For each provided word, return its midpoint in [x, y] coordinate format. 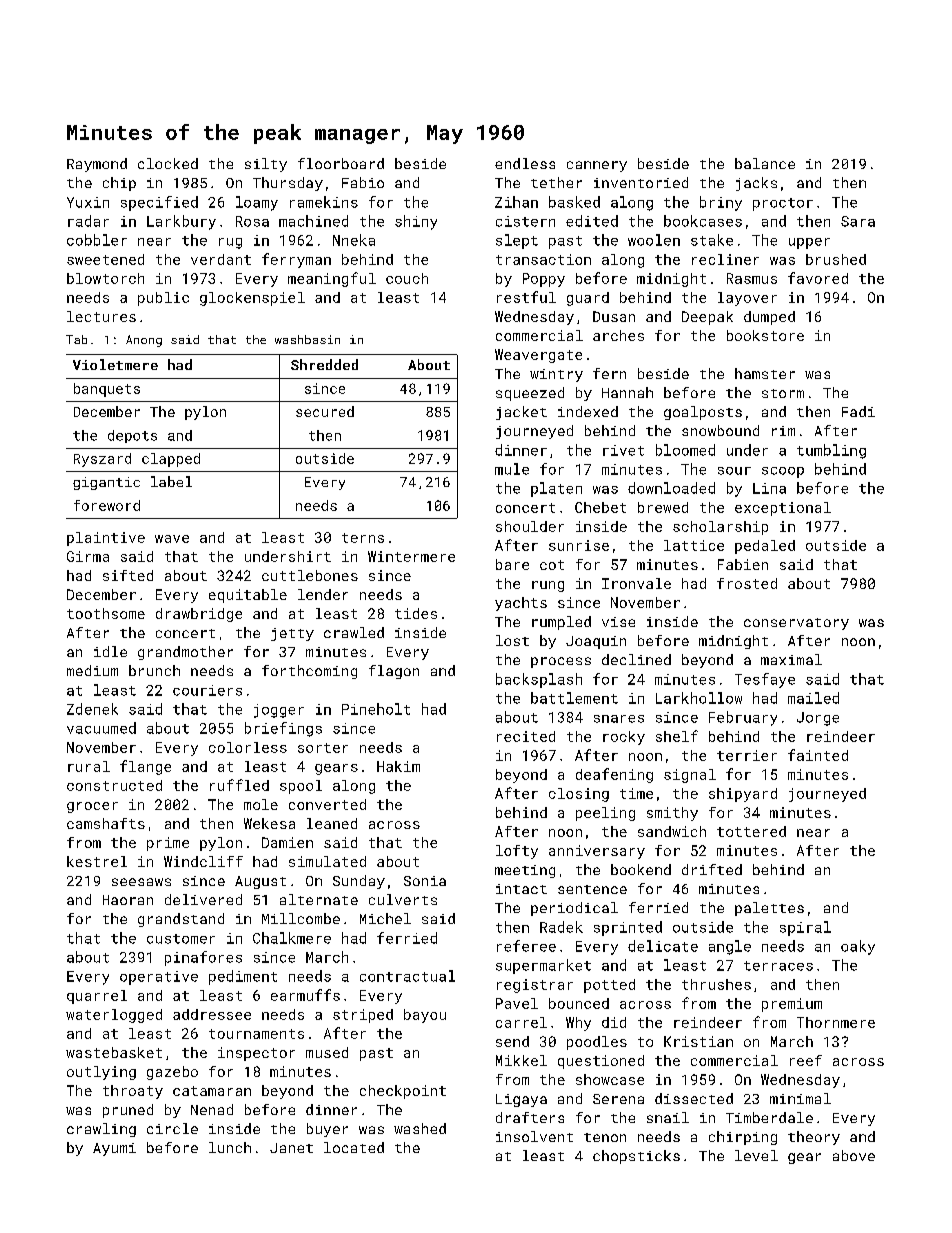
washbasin [307, 339]
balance [765, 163]
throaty [133, 1092]
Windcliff [203, 861]
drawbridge [199, 615]
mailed [813, 698]
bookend [641, 869]
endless [525, 163]
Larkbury [181, 222]
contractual [407, 976]
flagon [394, 672]
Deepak [707, 318]
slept [517, 241]
